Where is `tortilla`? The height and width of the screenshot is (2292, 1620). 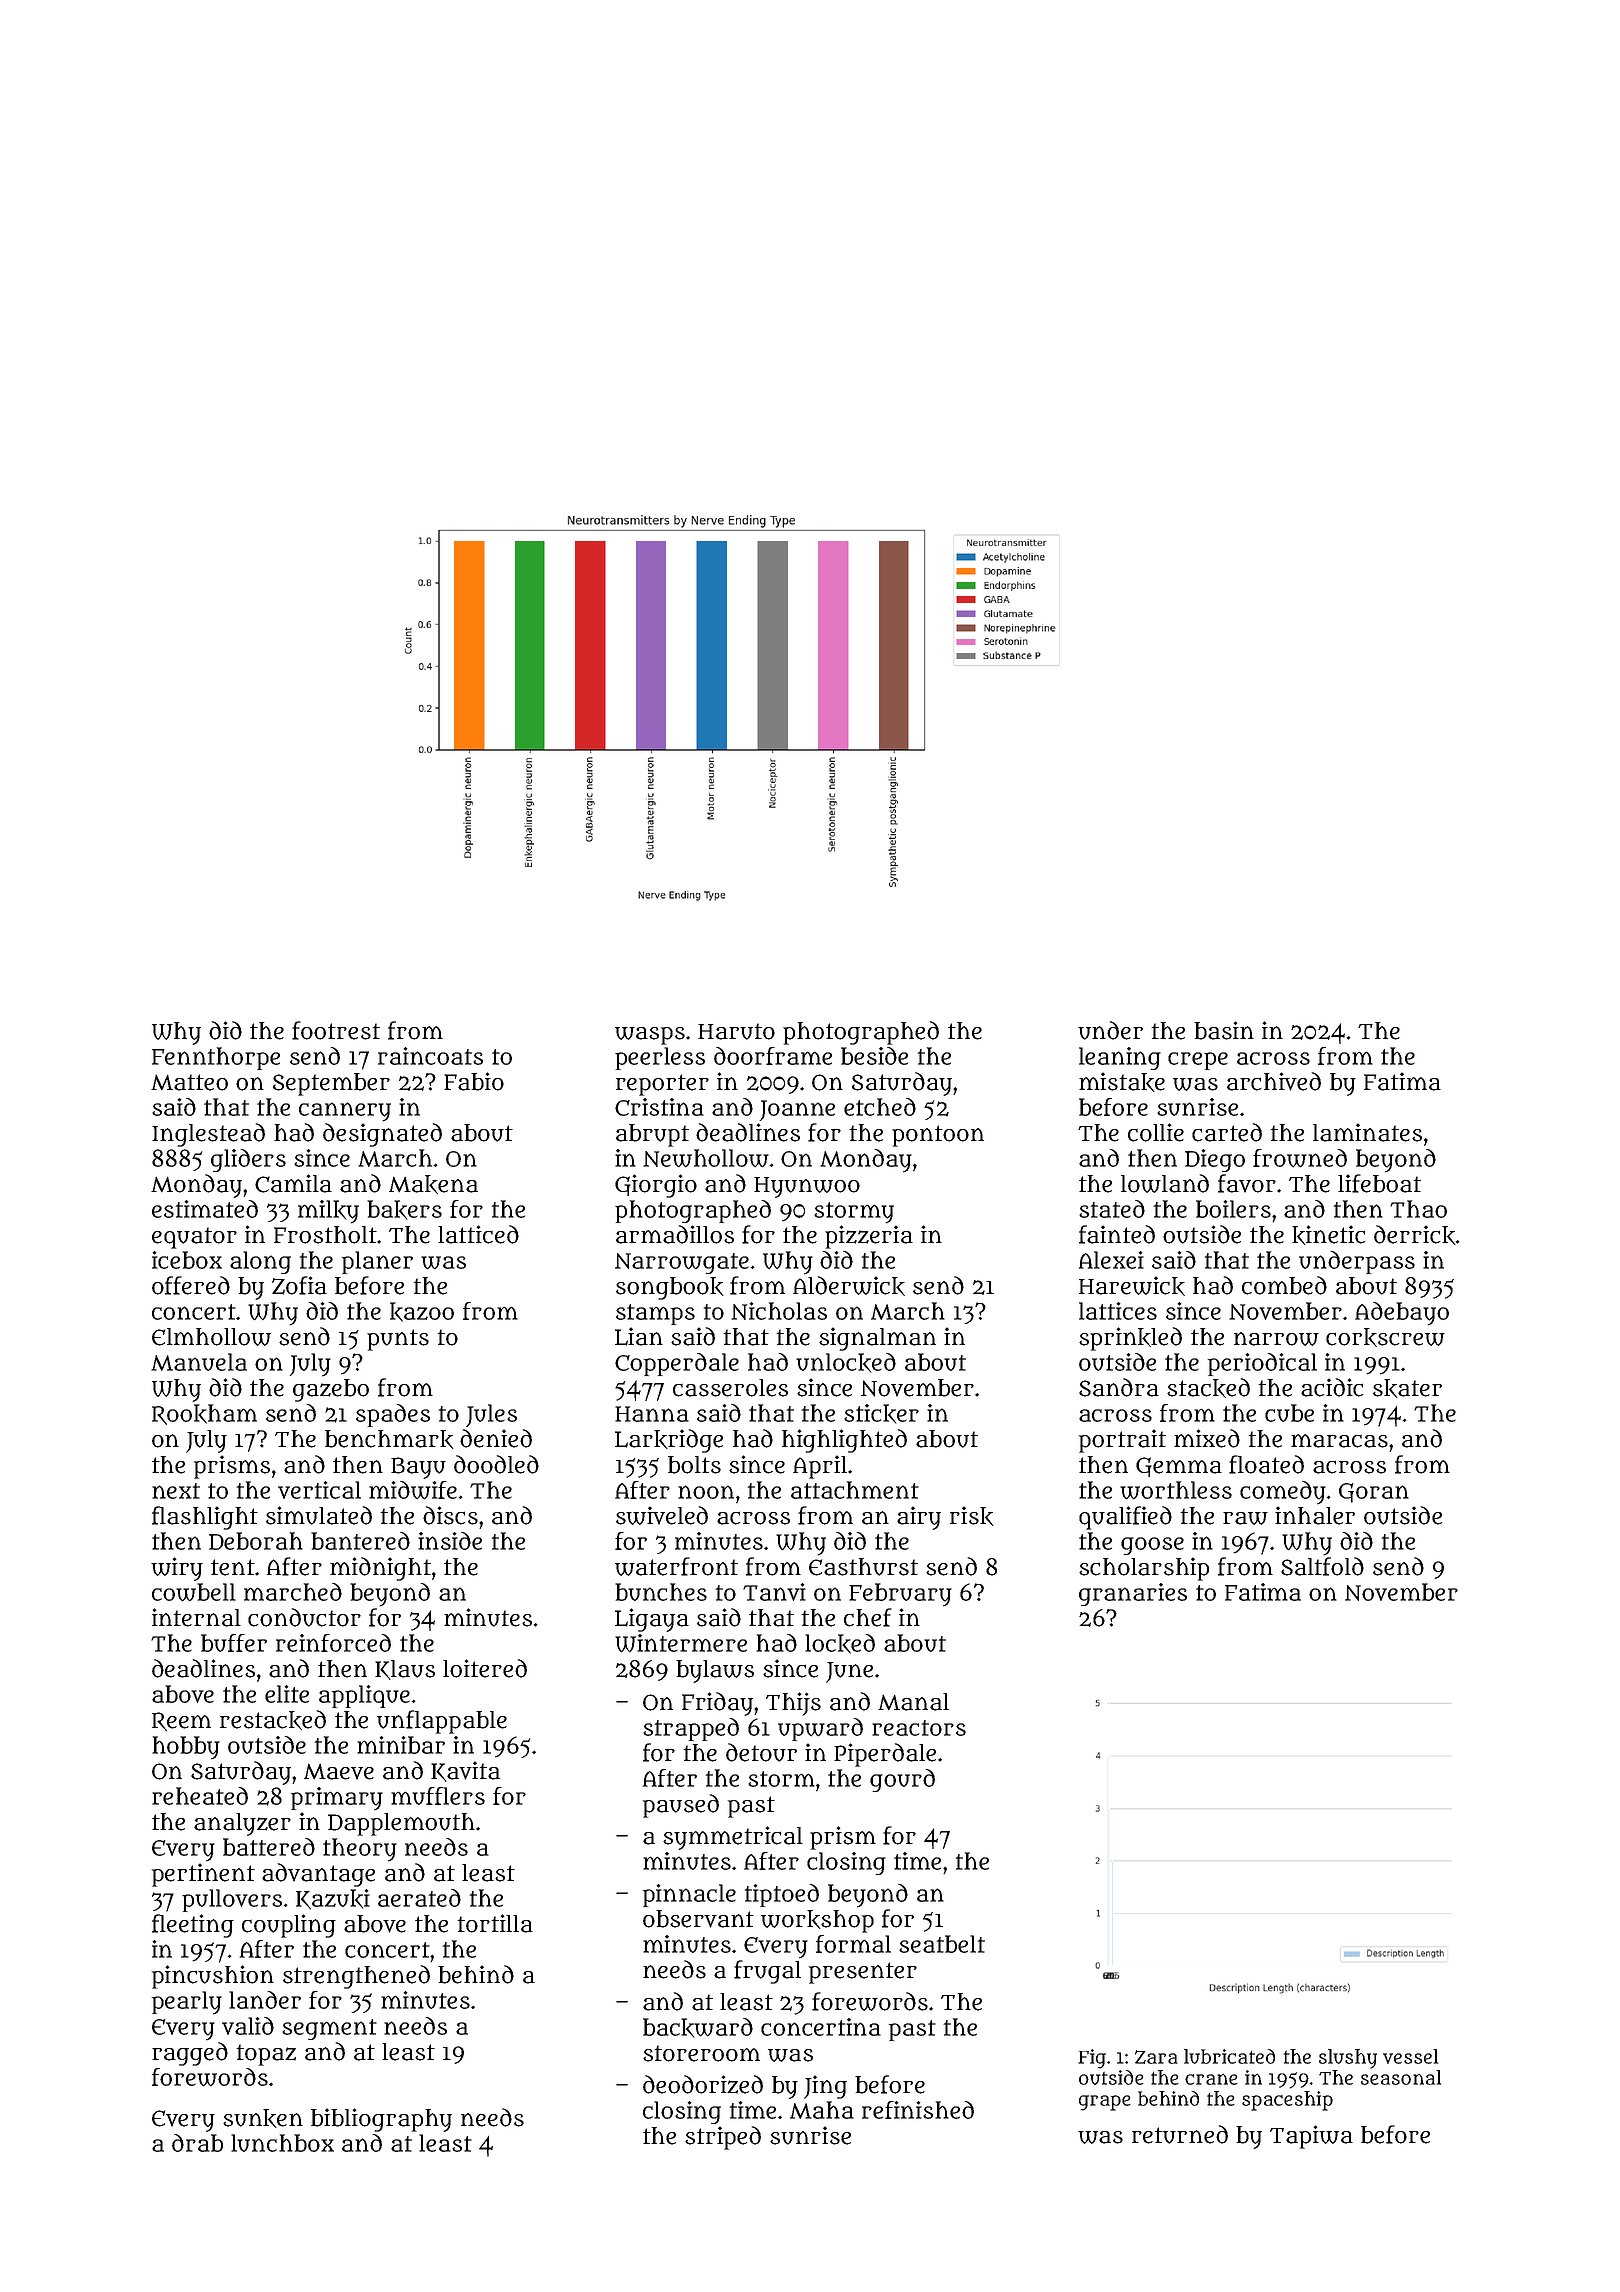
tortilla is located at coordinates (495, 1923).
